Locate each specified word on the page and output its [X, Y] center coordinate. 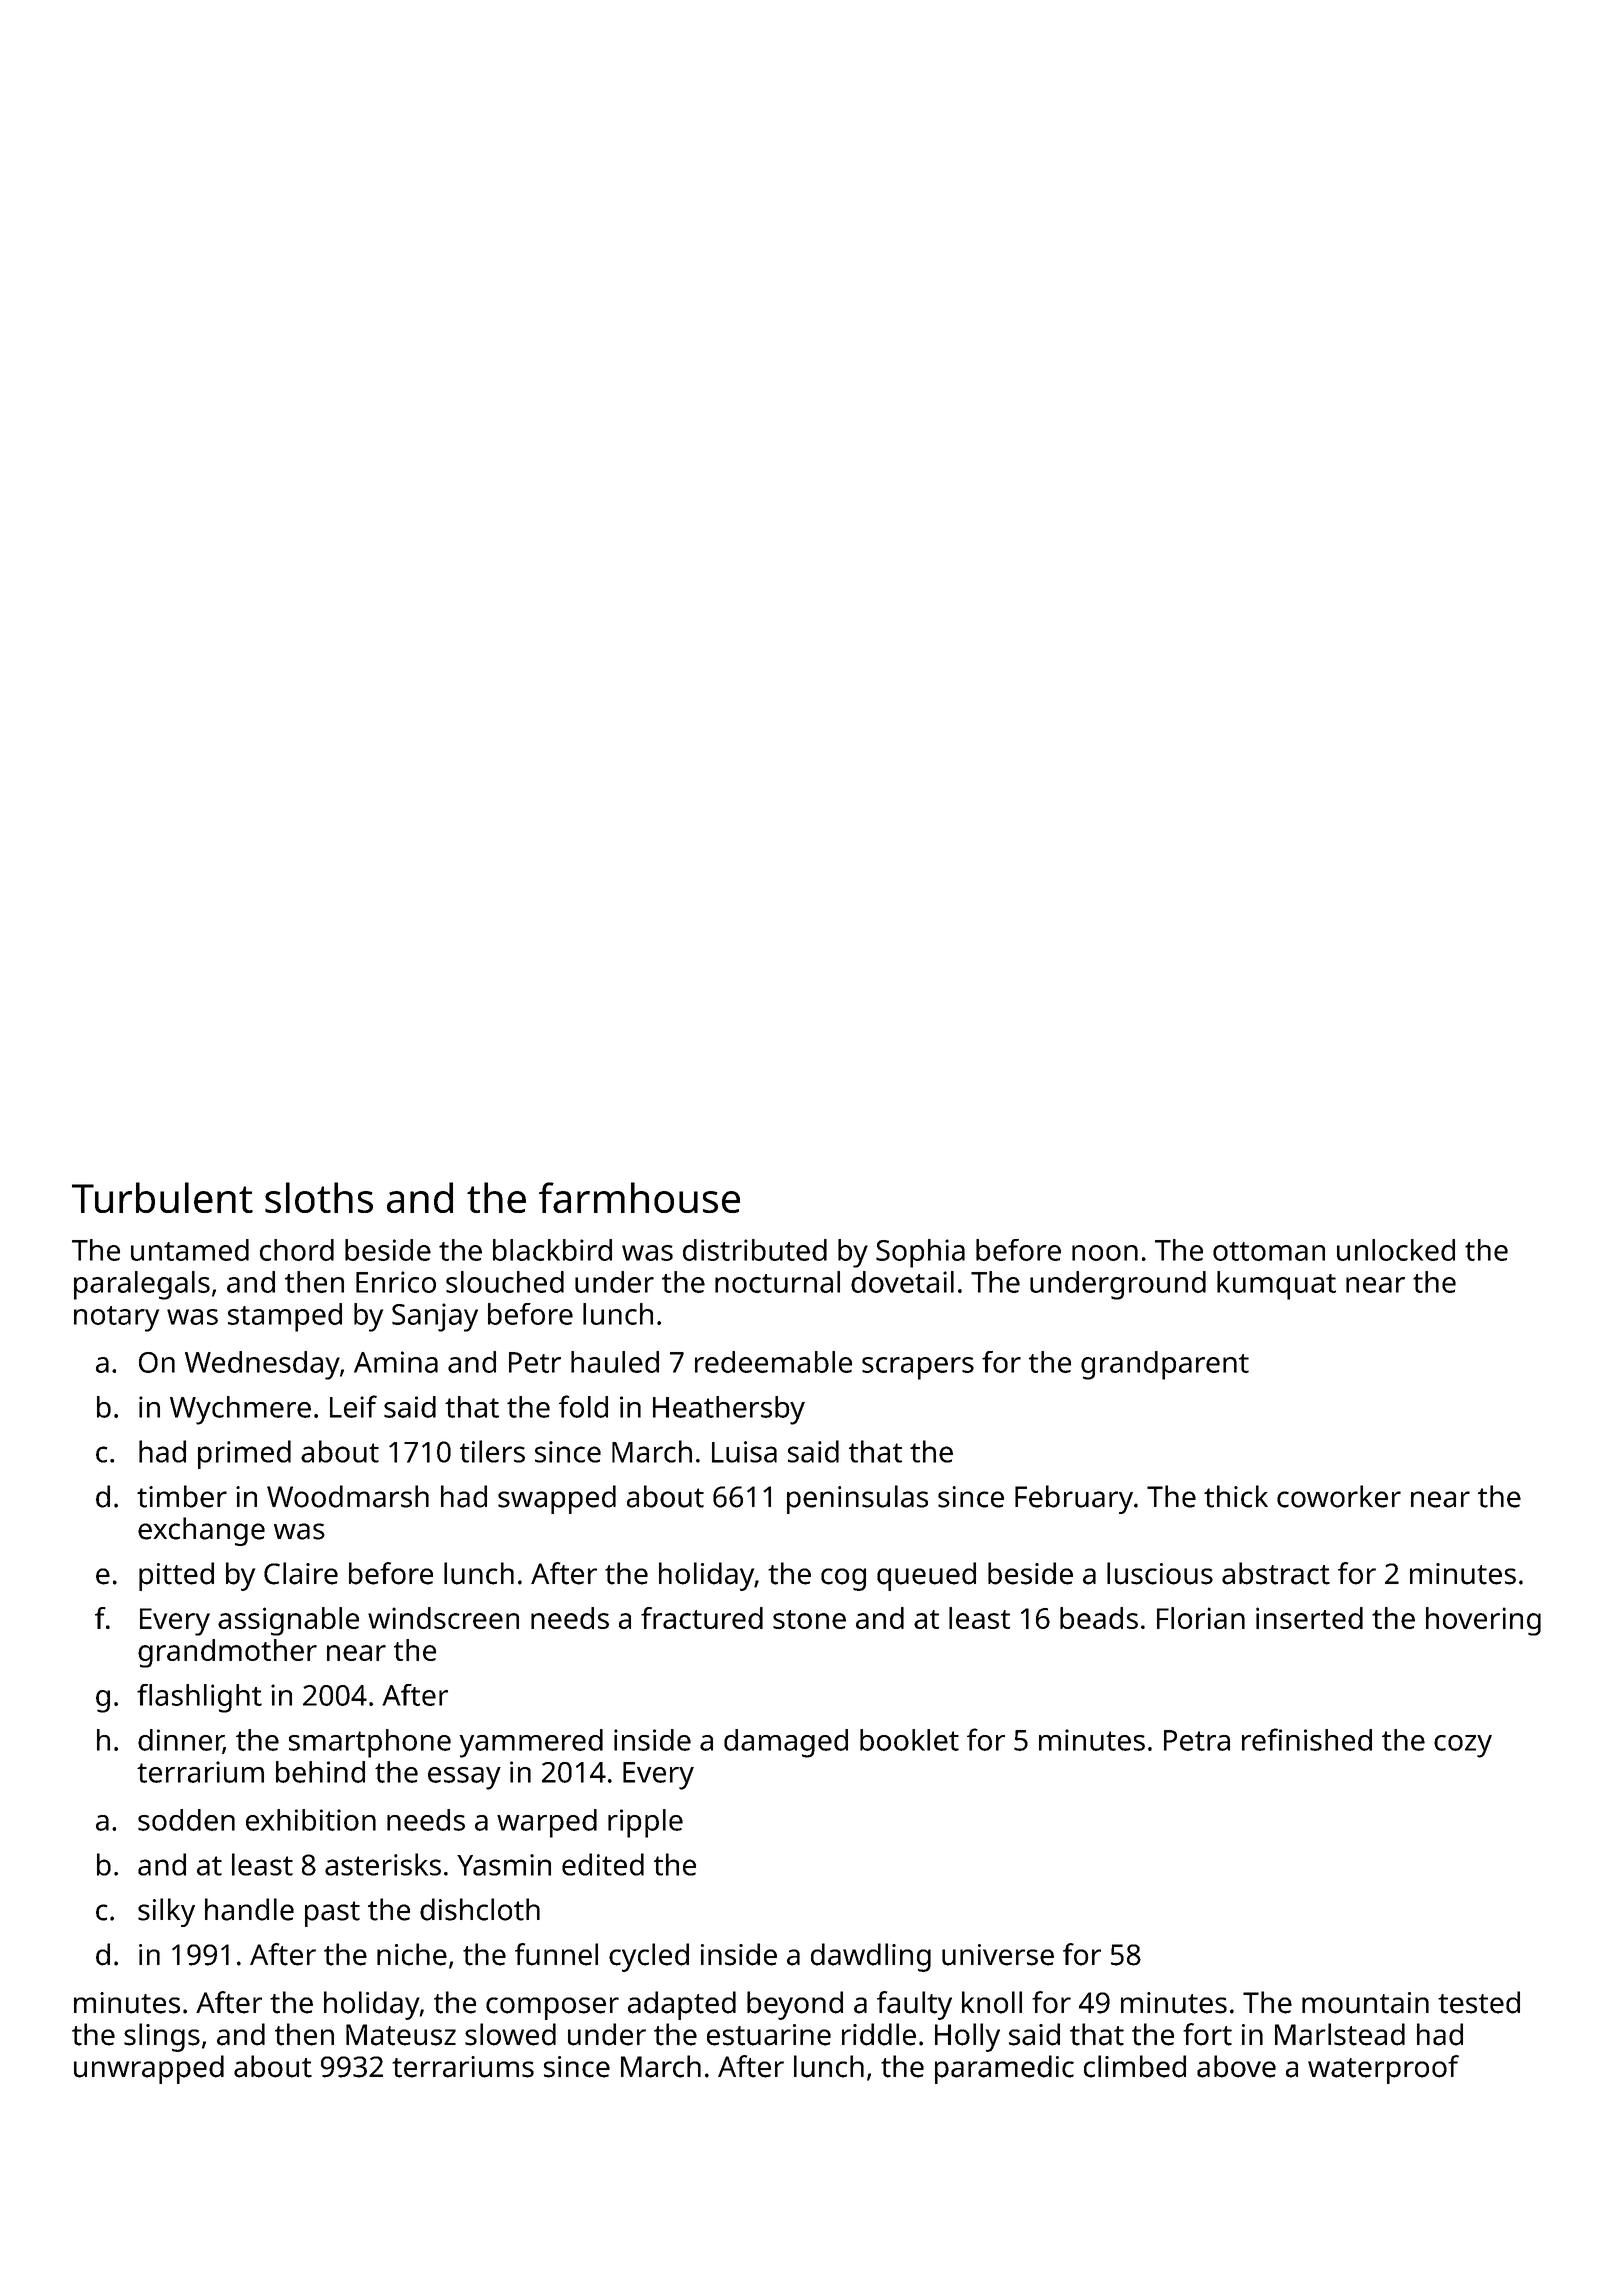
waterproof [1383, 2069]
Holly [967, 2037]
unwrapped [149, 2069]
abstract [1276, 1573]
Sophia [920, 1253]
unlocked [1396, 1250]
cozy [1463, 1746]
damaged [786, 1743]
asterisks [383, 1864]
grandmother [227, 1653]
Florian [1201, 1618]
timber [182, 1496]
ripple [645, 1823]
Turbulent [162, 1197]
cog [843, 1579]
